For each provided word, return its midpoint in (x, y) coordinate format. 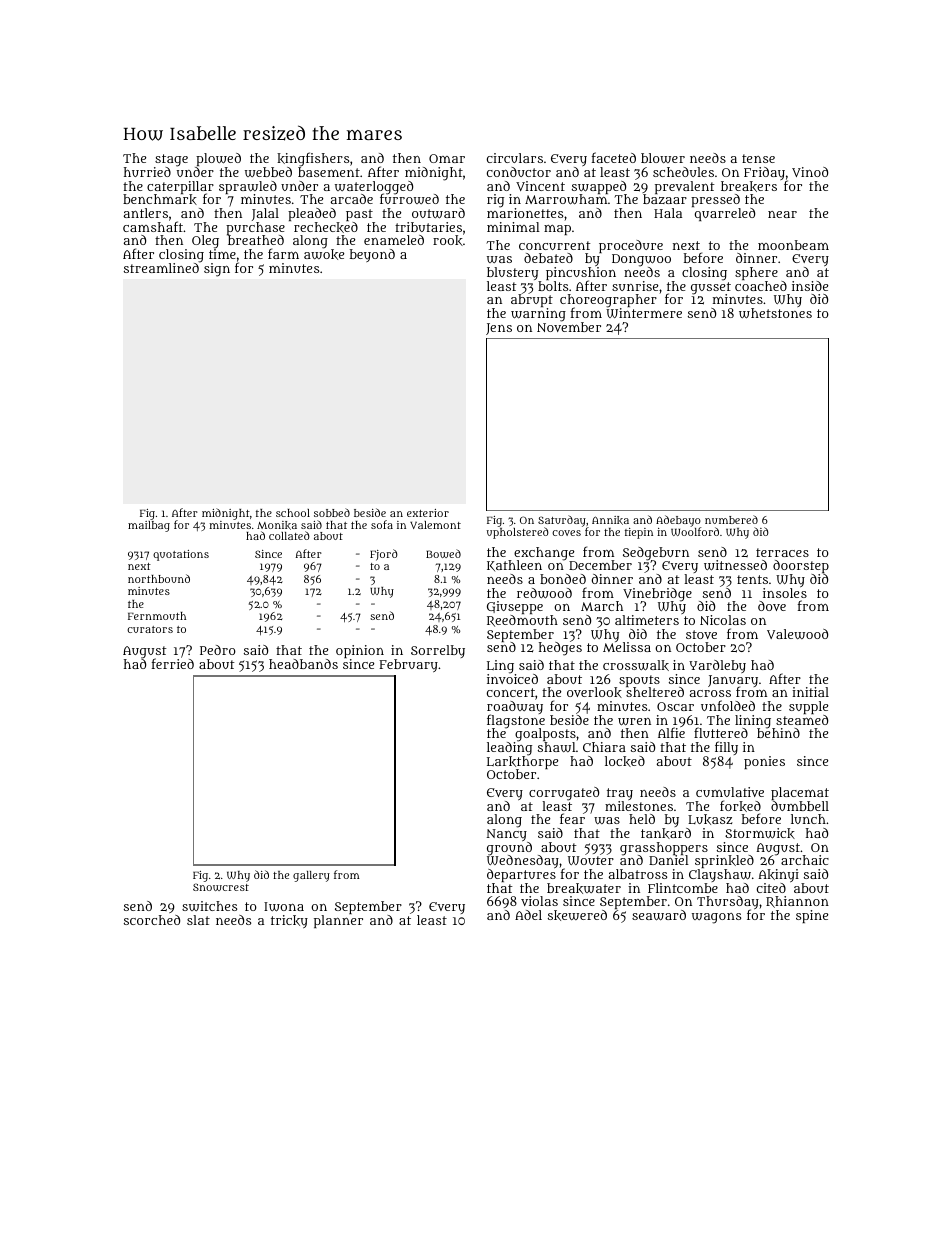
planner (338, 921)
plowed (218, 159)
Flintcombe (683, 888)
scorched (152, 920)
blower (663, 158)
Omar (447, 158)
